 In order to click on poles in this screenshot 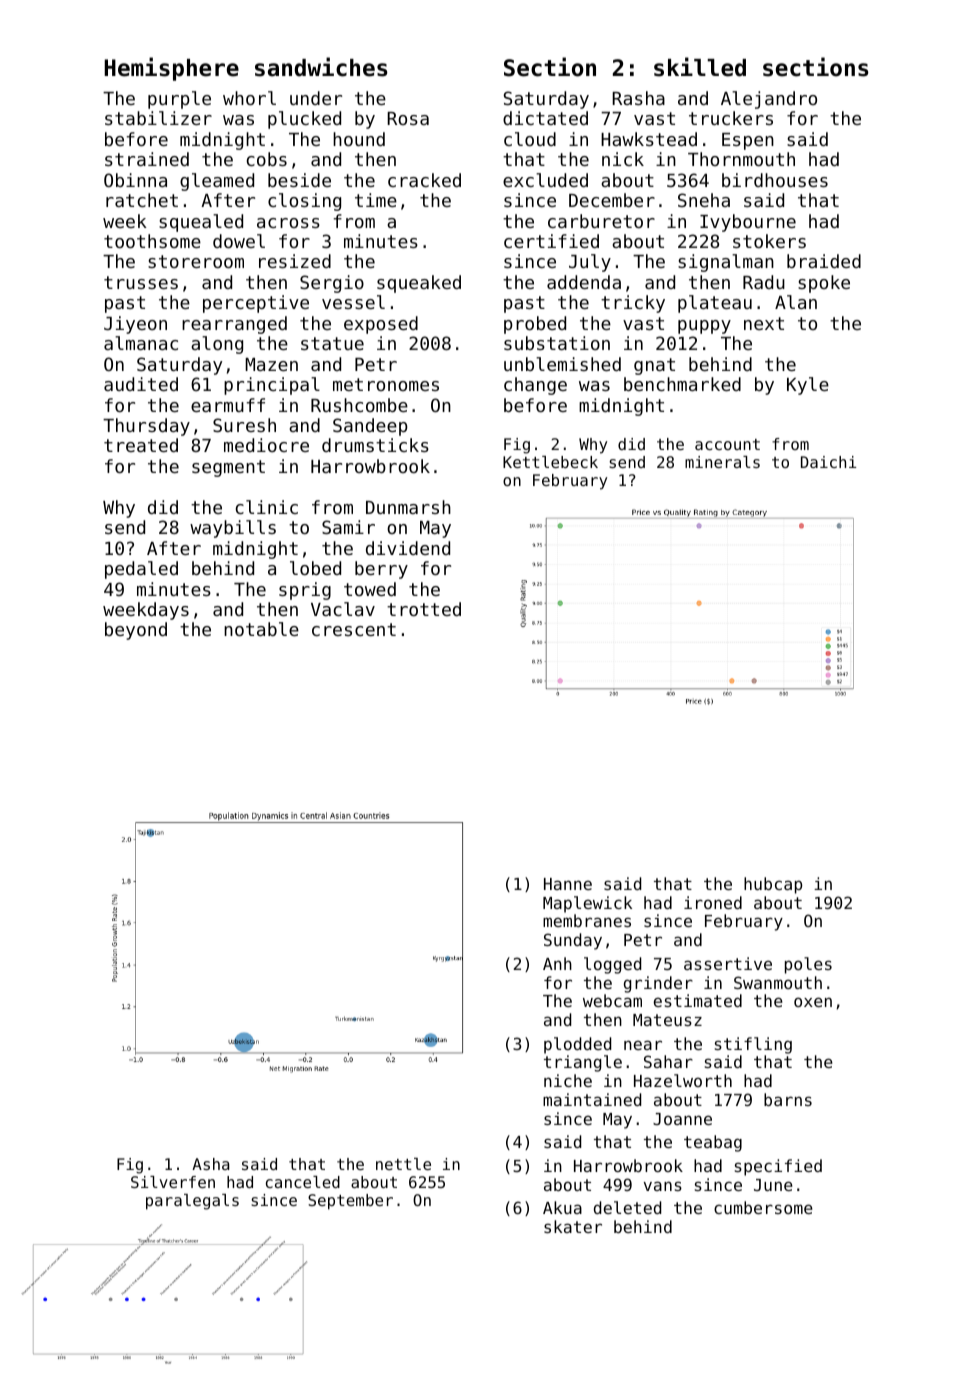, I will do `click(808, 965)`.
